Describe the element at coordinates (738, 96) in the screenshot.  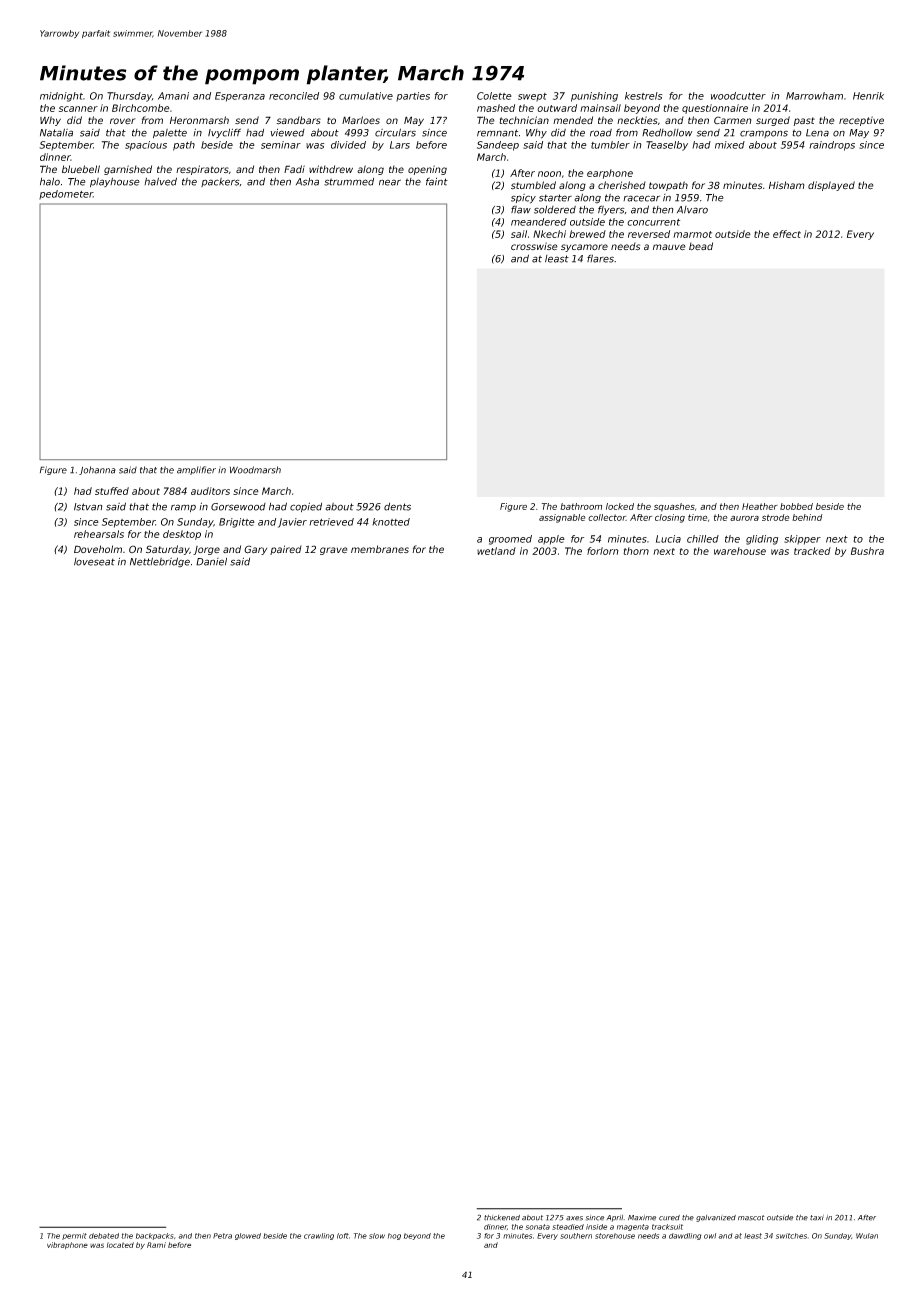
I see `woodcutter` at that location.
